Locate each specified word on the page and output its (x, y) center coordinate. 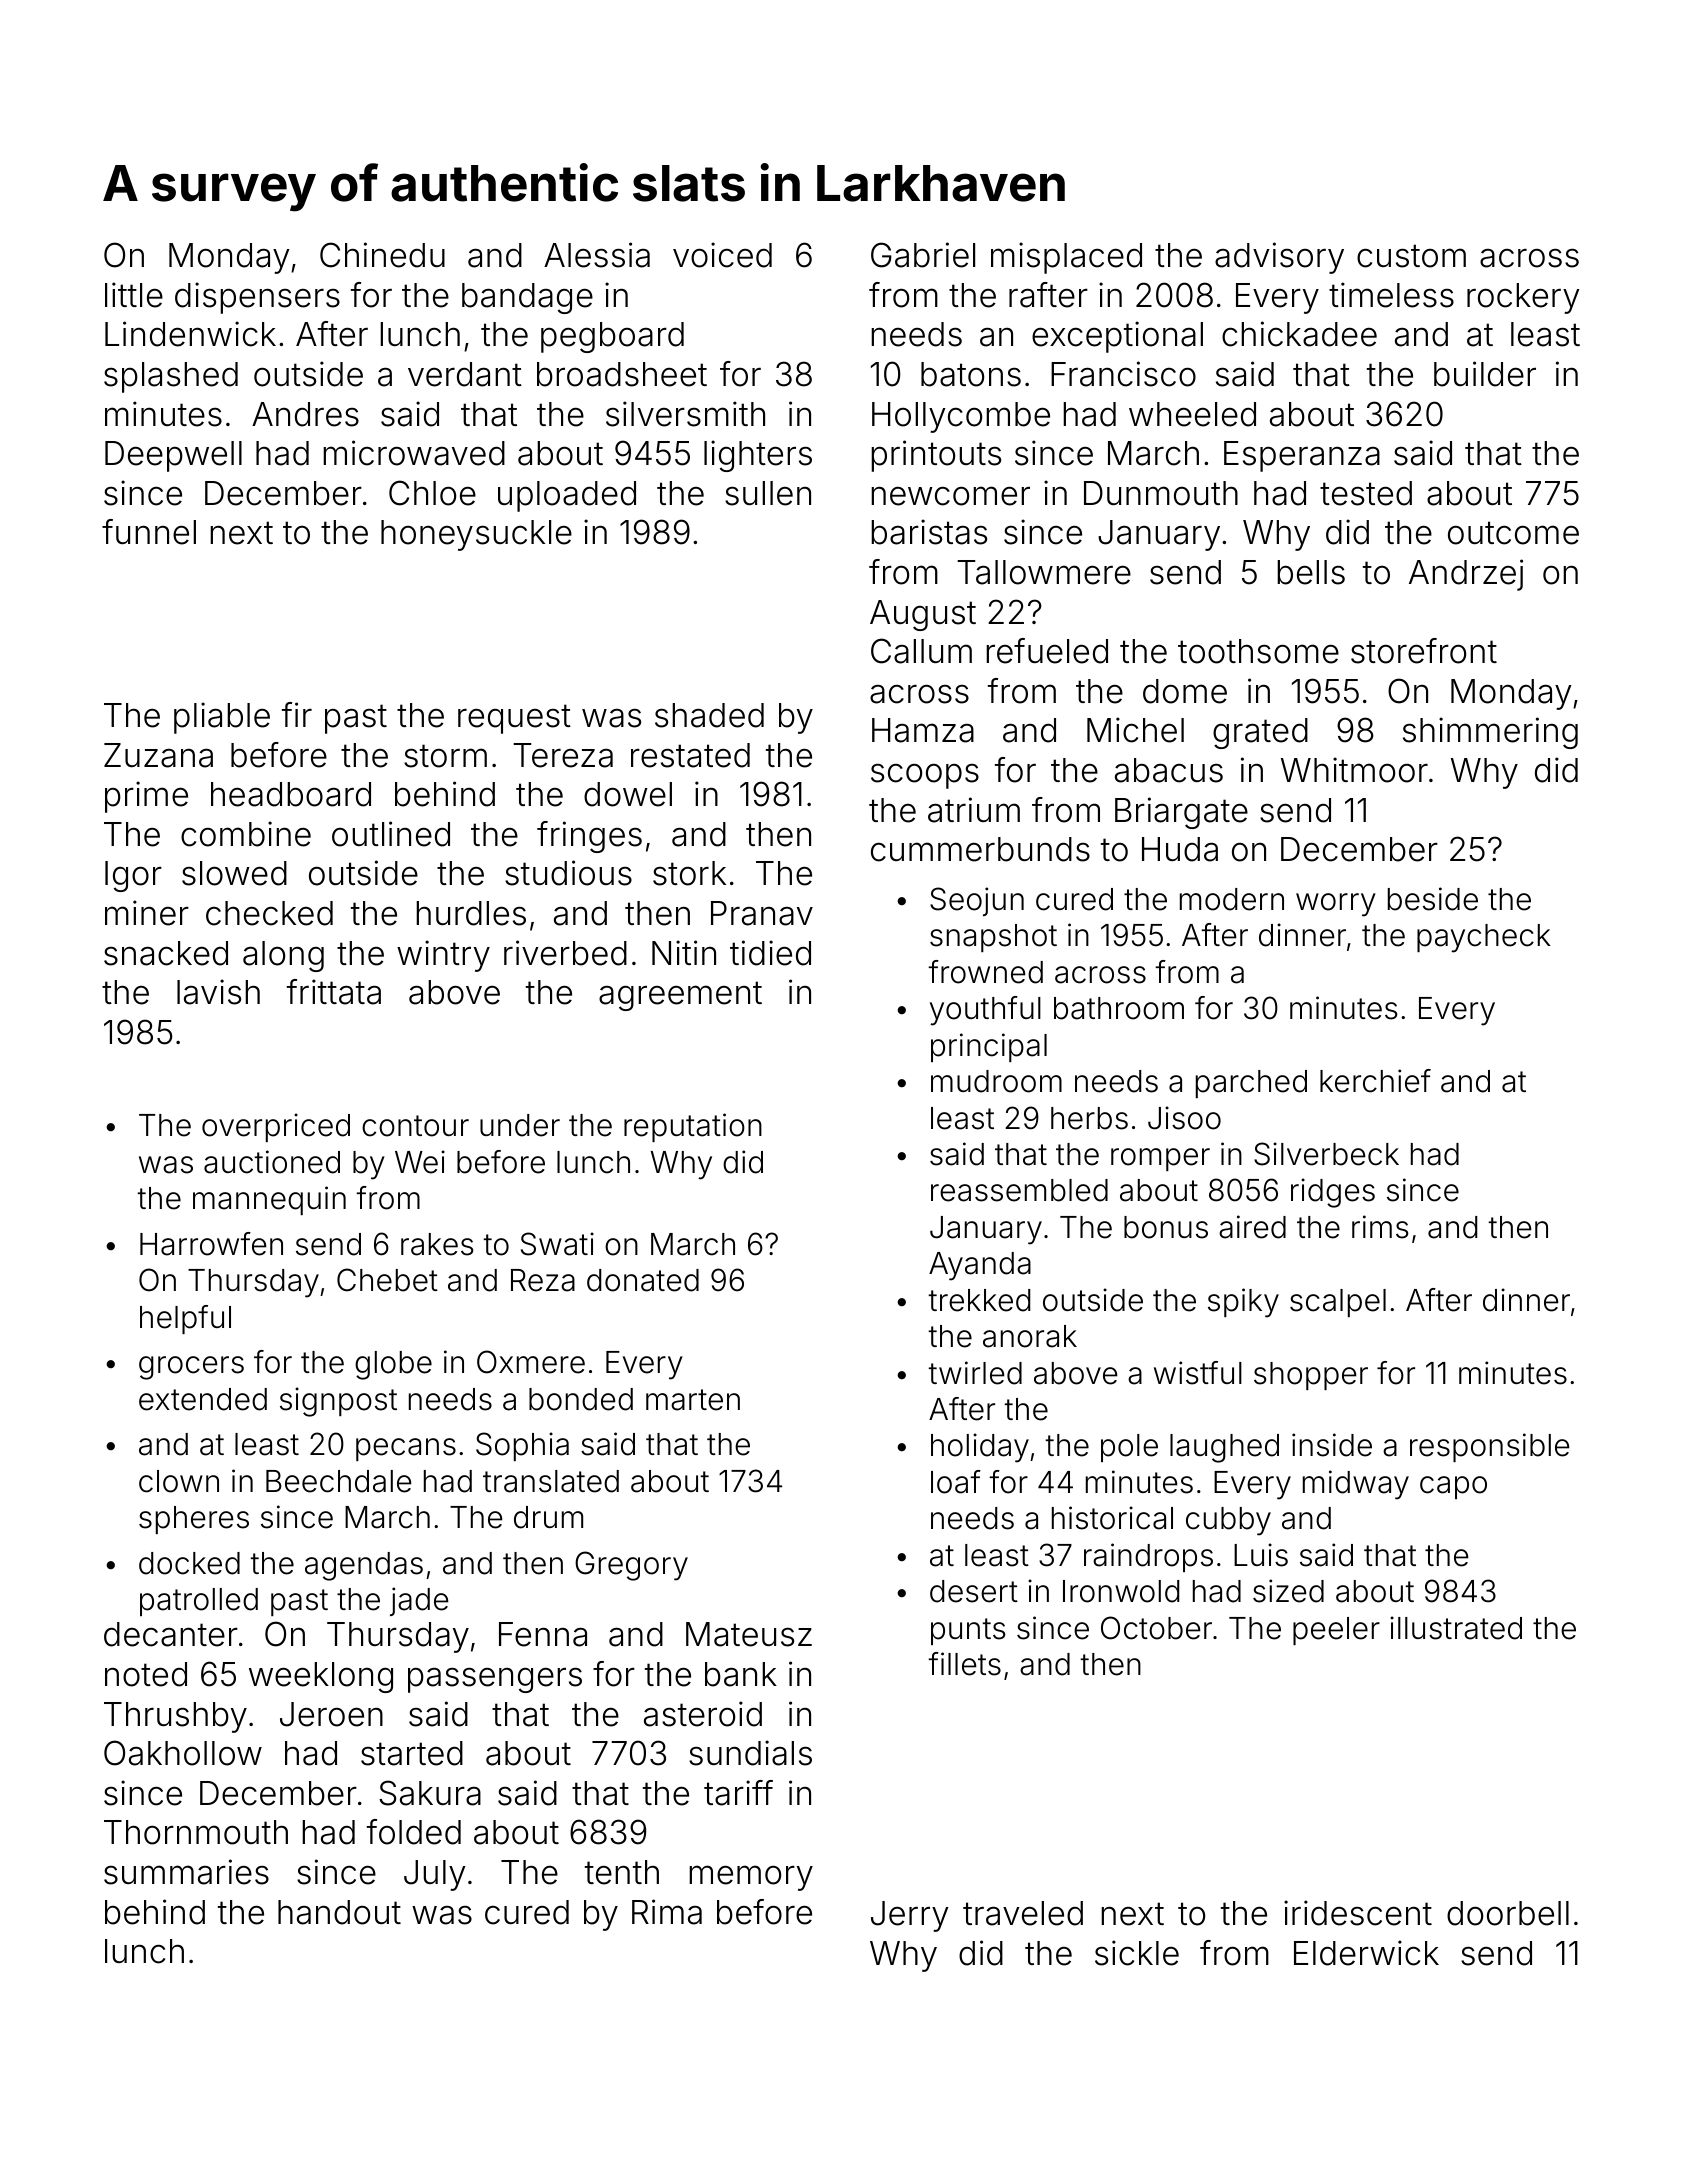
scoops (925, 776)
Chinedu (382, 255)
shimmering (1490, 733)
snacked (166, 953)
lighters (758, 456)
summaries (186, 1872)
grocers (191, 1368)
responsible (1489, 1447)
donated (643, 1280)
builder (1485, 374)
